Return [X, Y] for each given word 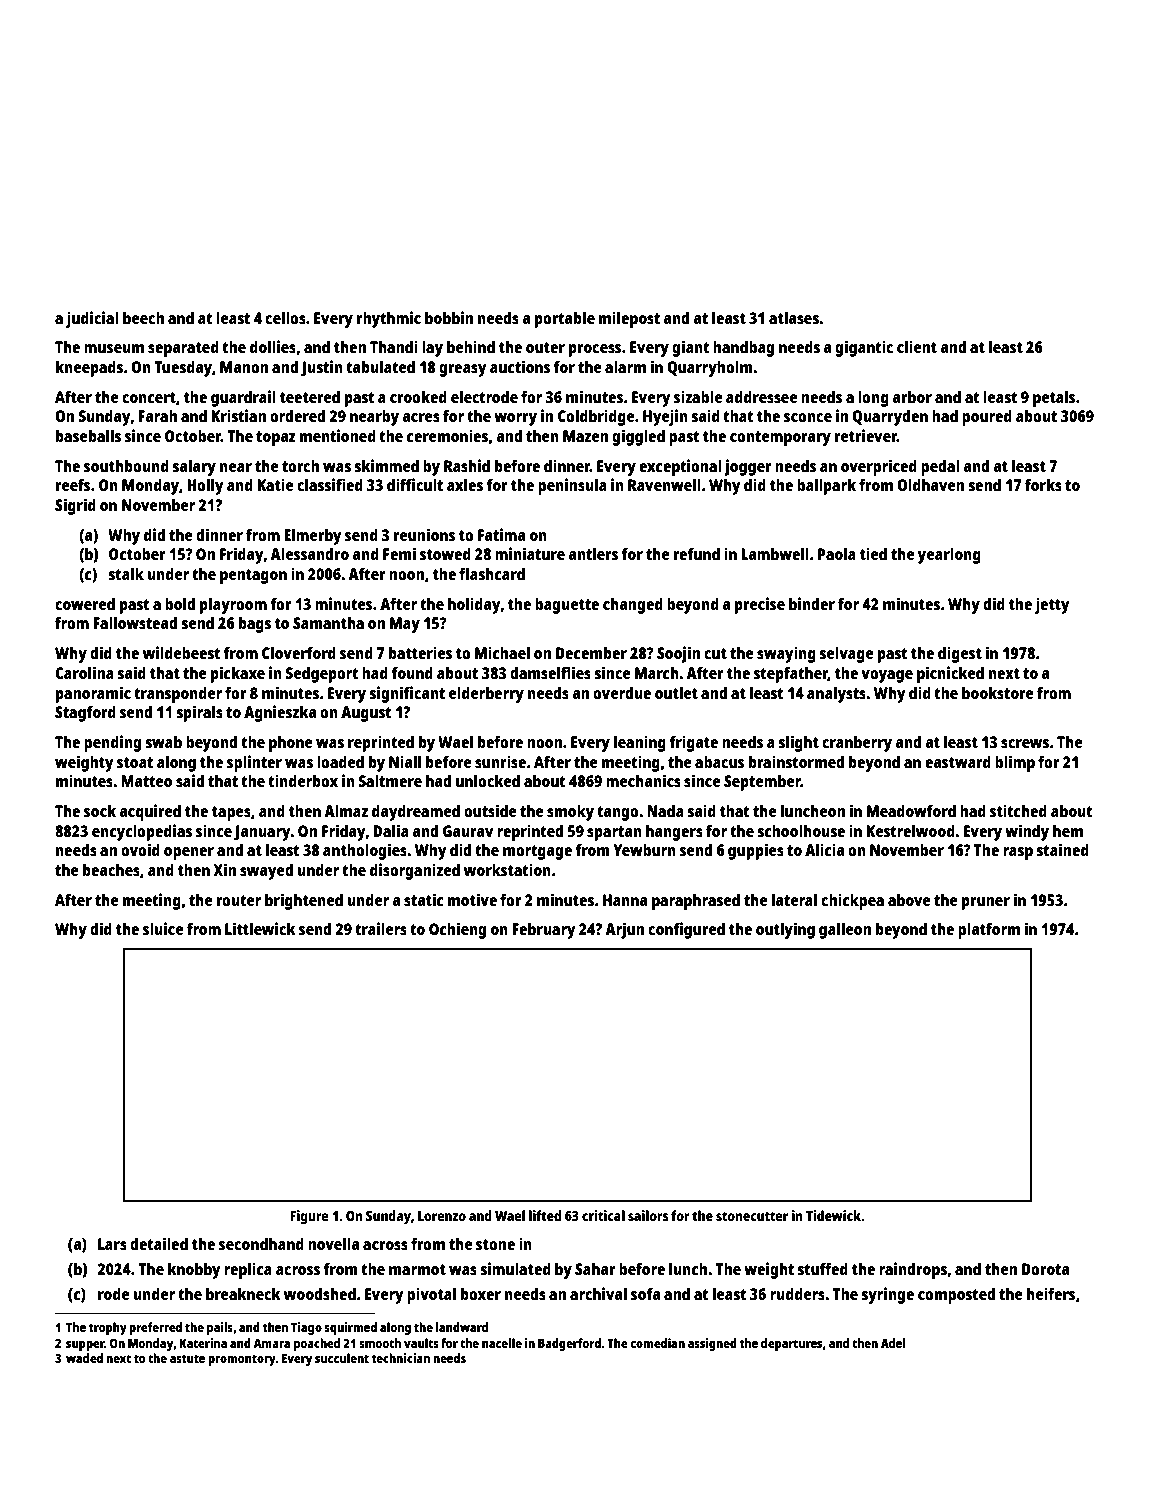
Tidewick [833, 1215]
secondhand [261, 1243]
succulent [342, 1358]
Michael [502, 652]
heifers [1051, 1293]
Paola [837, 553]
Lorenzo [442, 1216]
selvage [846, 654]
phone [291, 744]
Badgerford [569, 1344]
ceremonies [447, 435]
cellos [285, 317]
